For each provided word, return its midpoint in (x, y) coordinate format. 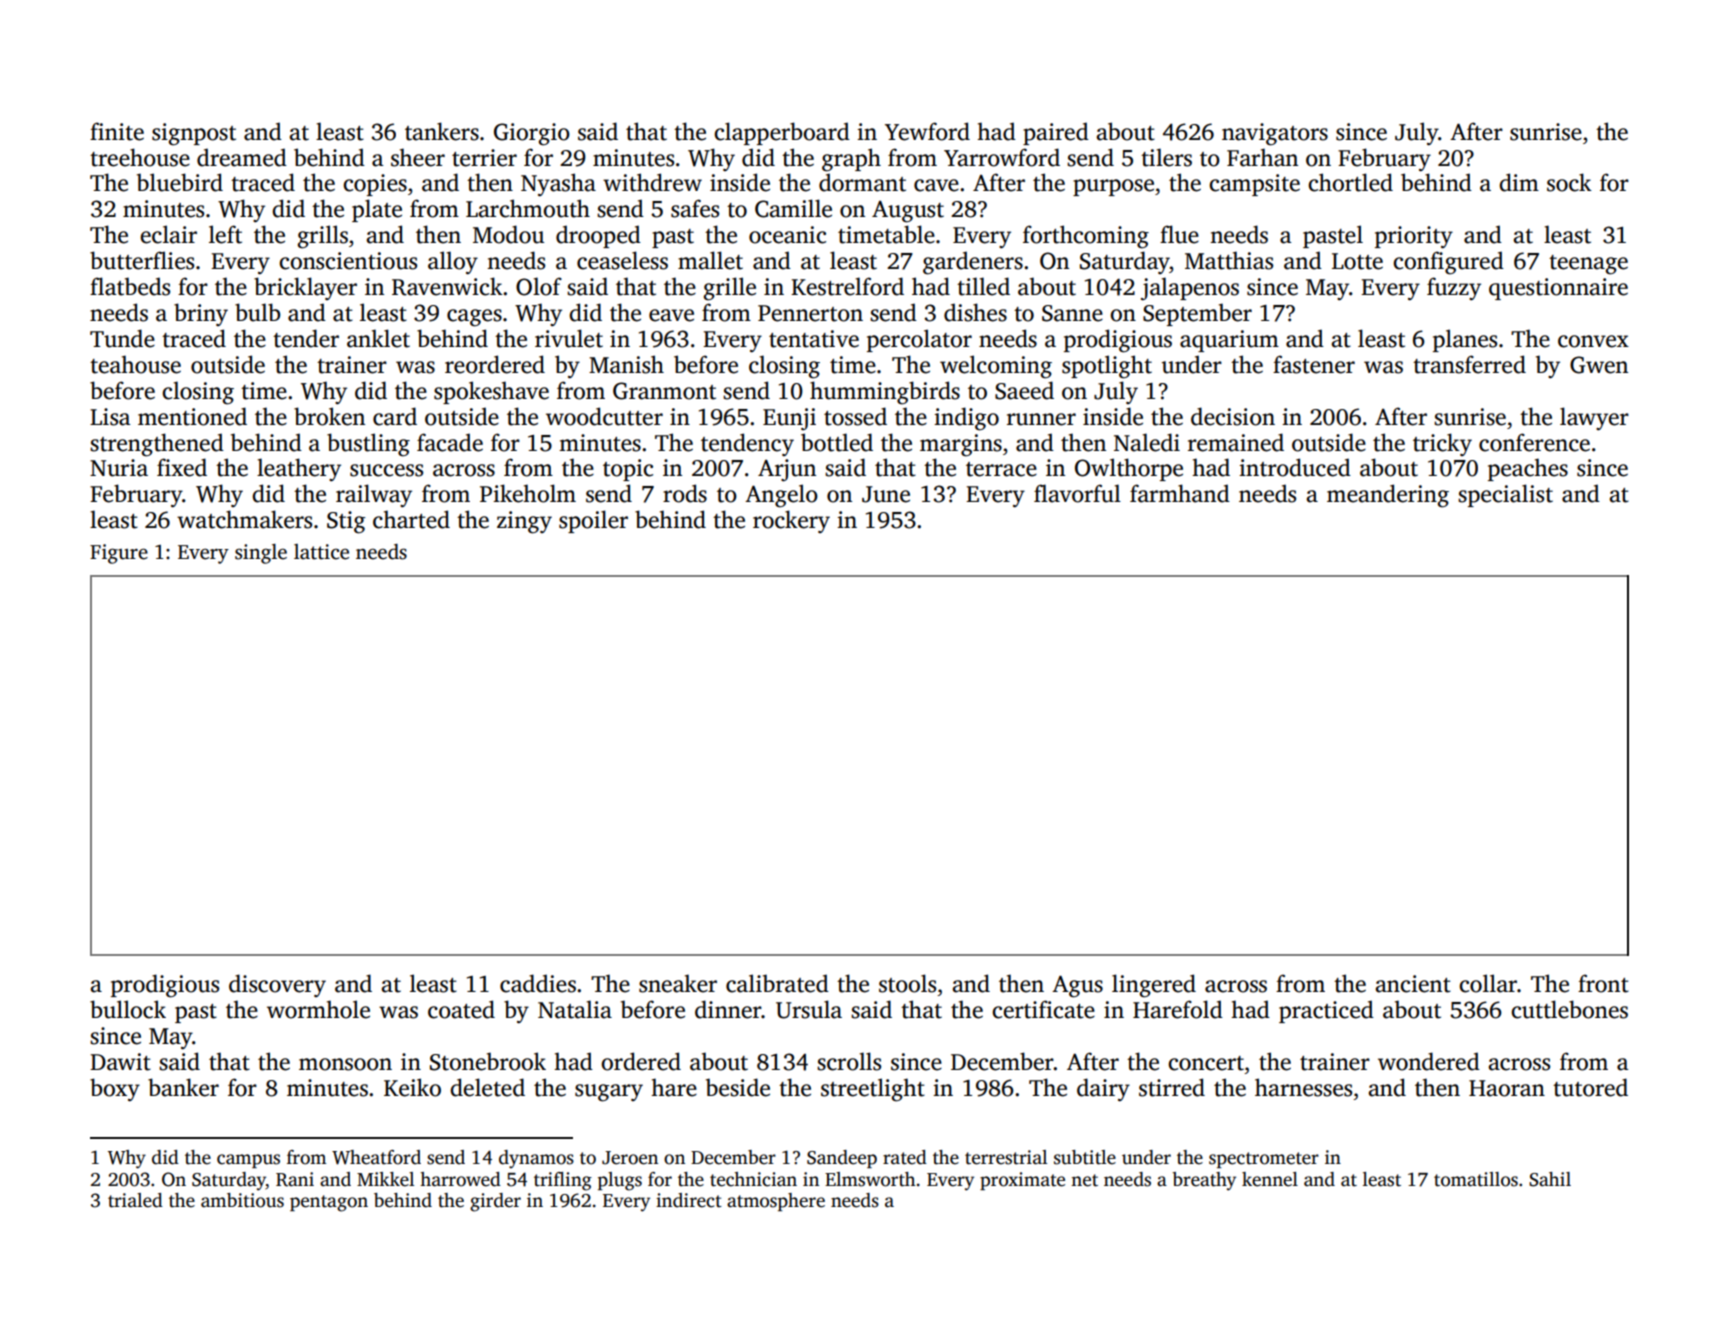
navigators (1275, 134)
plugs (620, 1181)
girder (495, 1202)
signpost (194, 134)
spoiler (593, 521)
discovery (277, 985)
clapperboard (782, 133)
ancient (1413, 984)
